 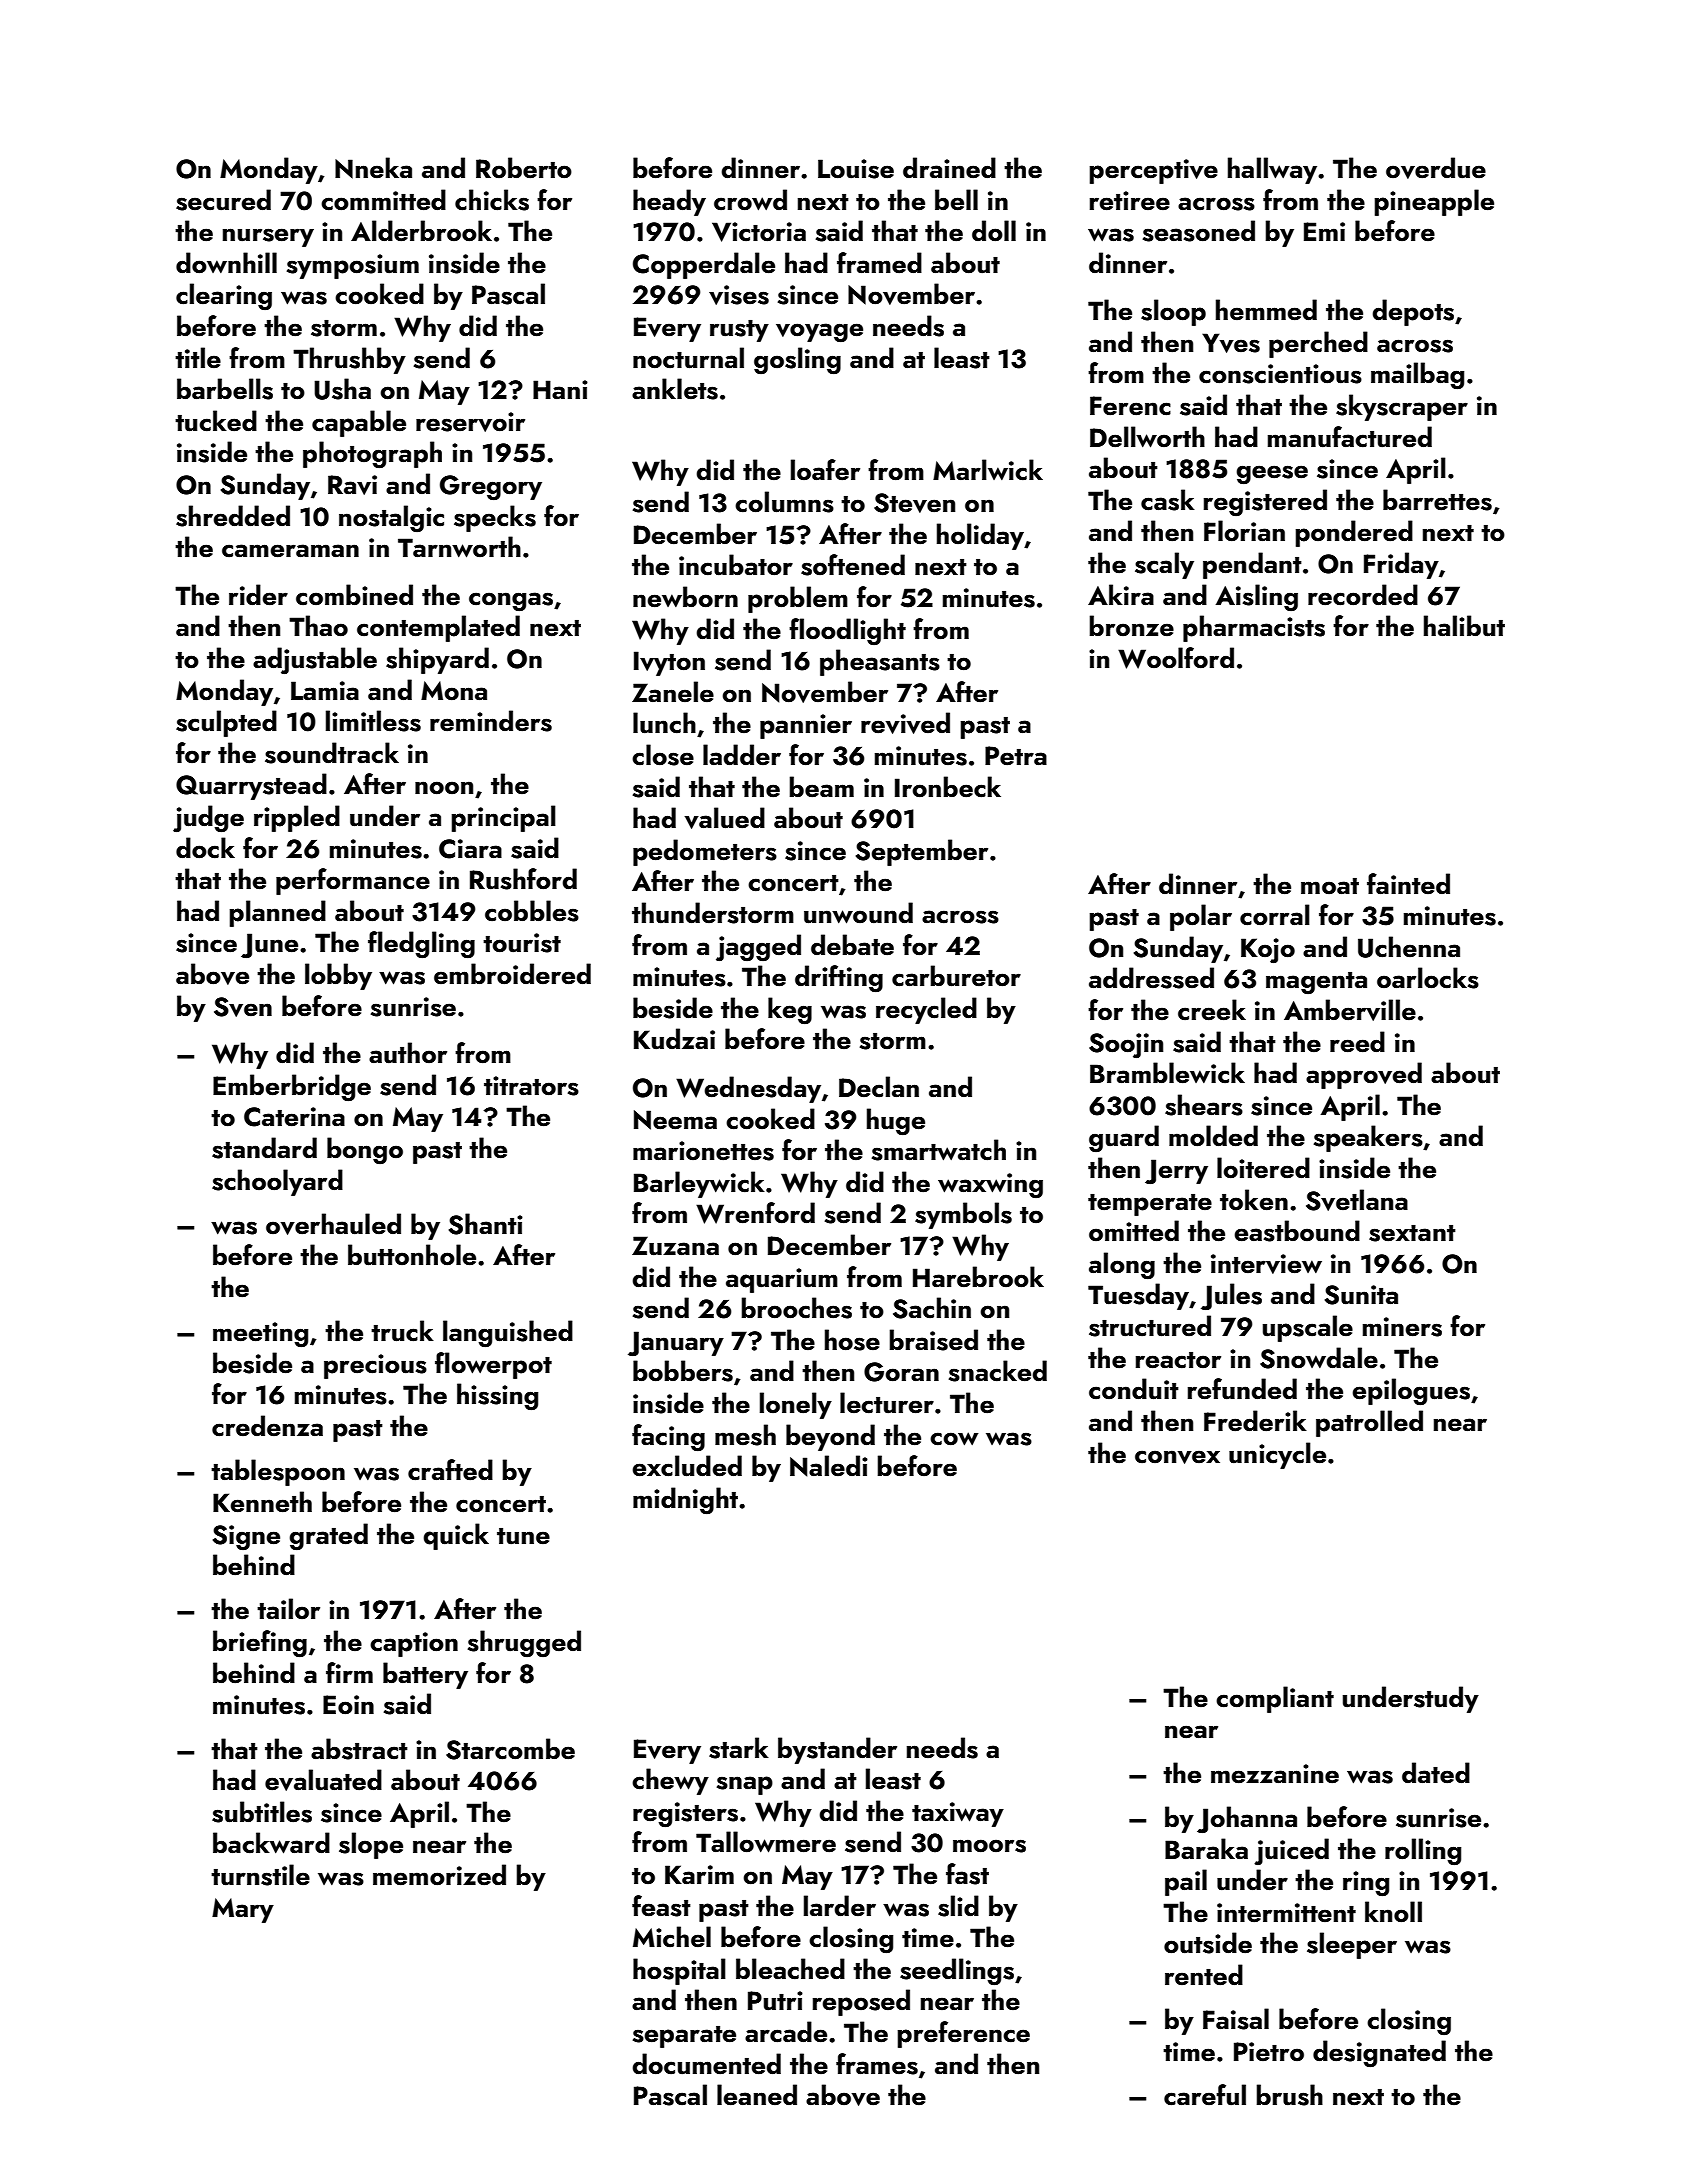 What do you see at coordinates (1393, 1912) in the screenshot?
I see `knoll` at bounding box center [1393, 1912].
